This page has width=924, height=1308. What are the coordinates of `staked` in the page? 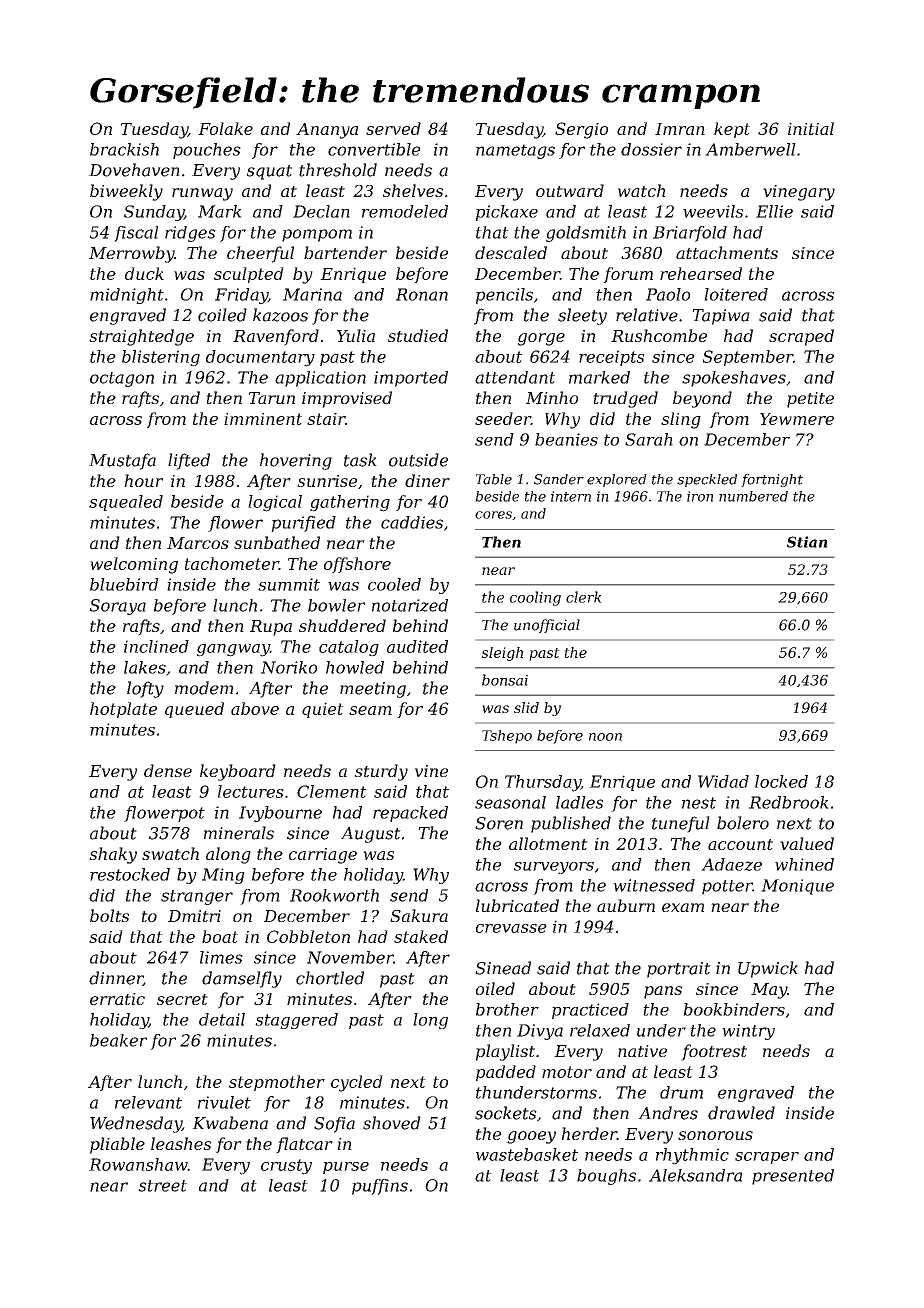 It's located at (421, 936).
